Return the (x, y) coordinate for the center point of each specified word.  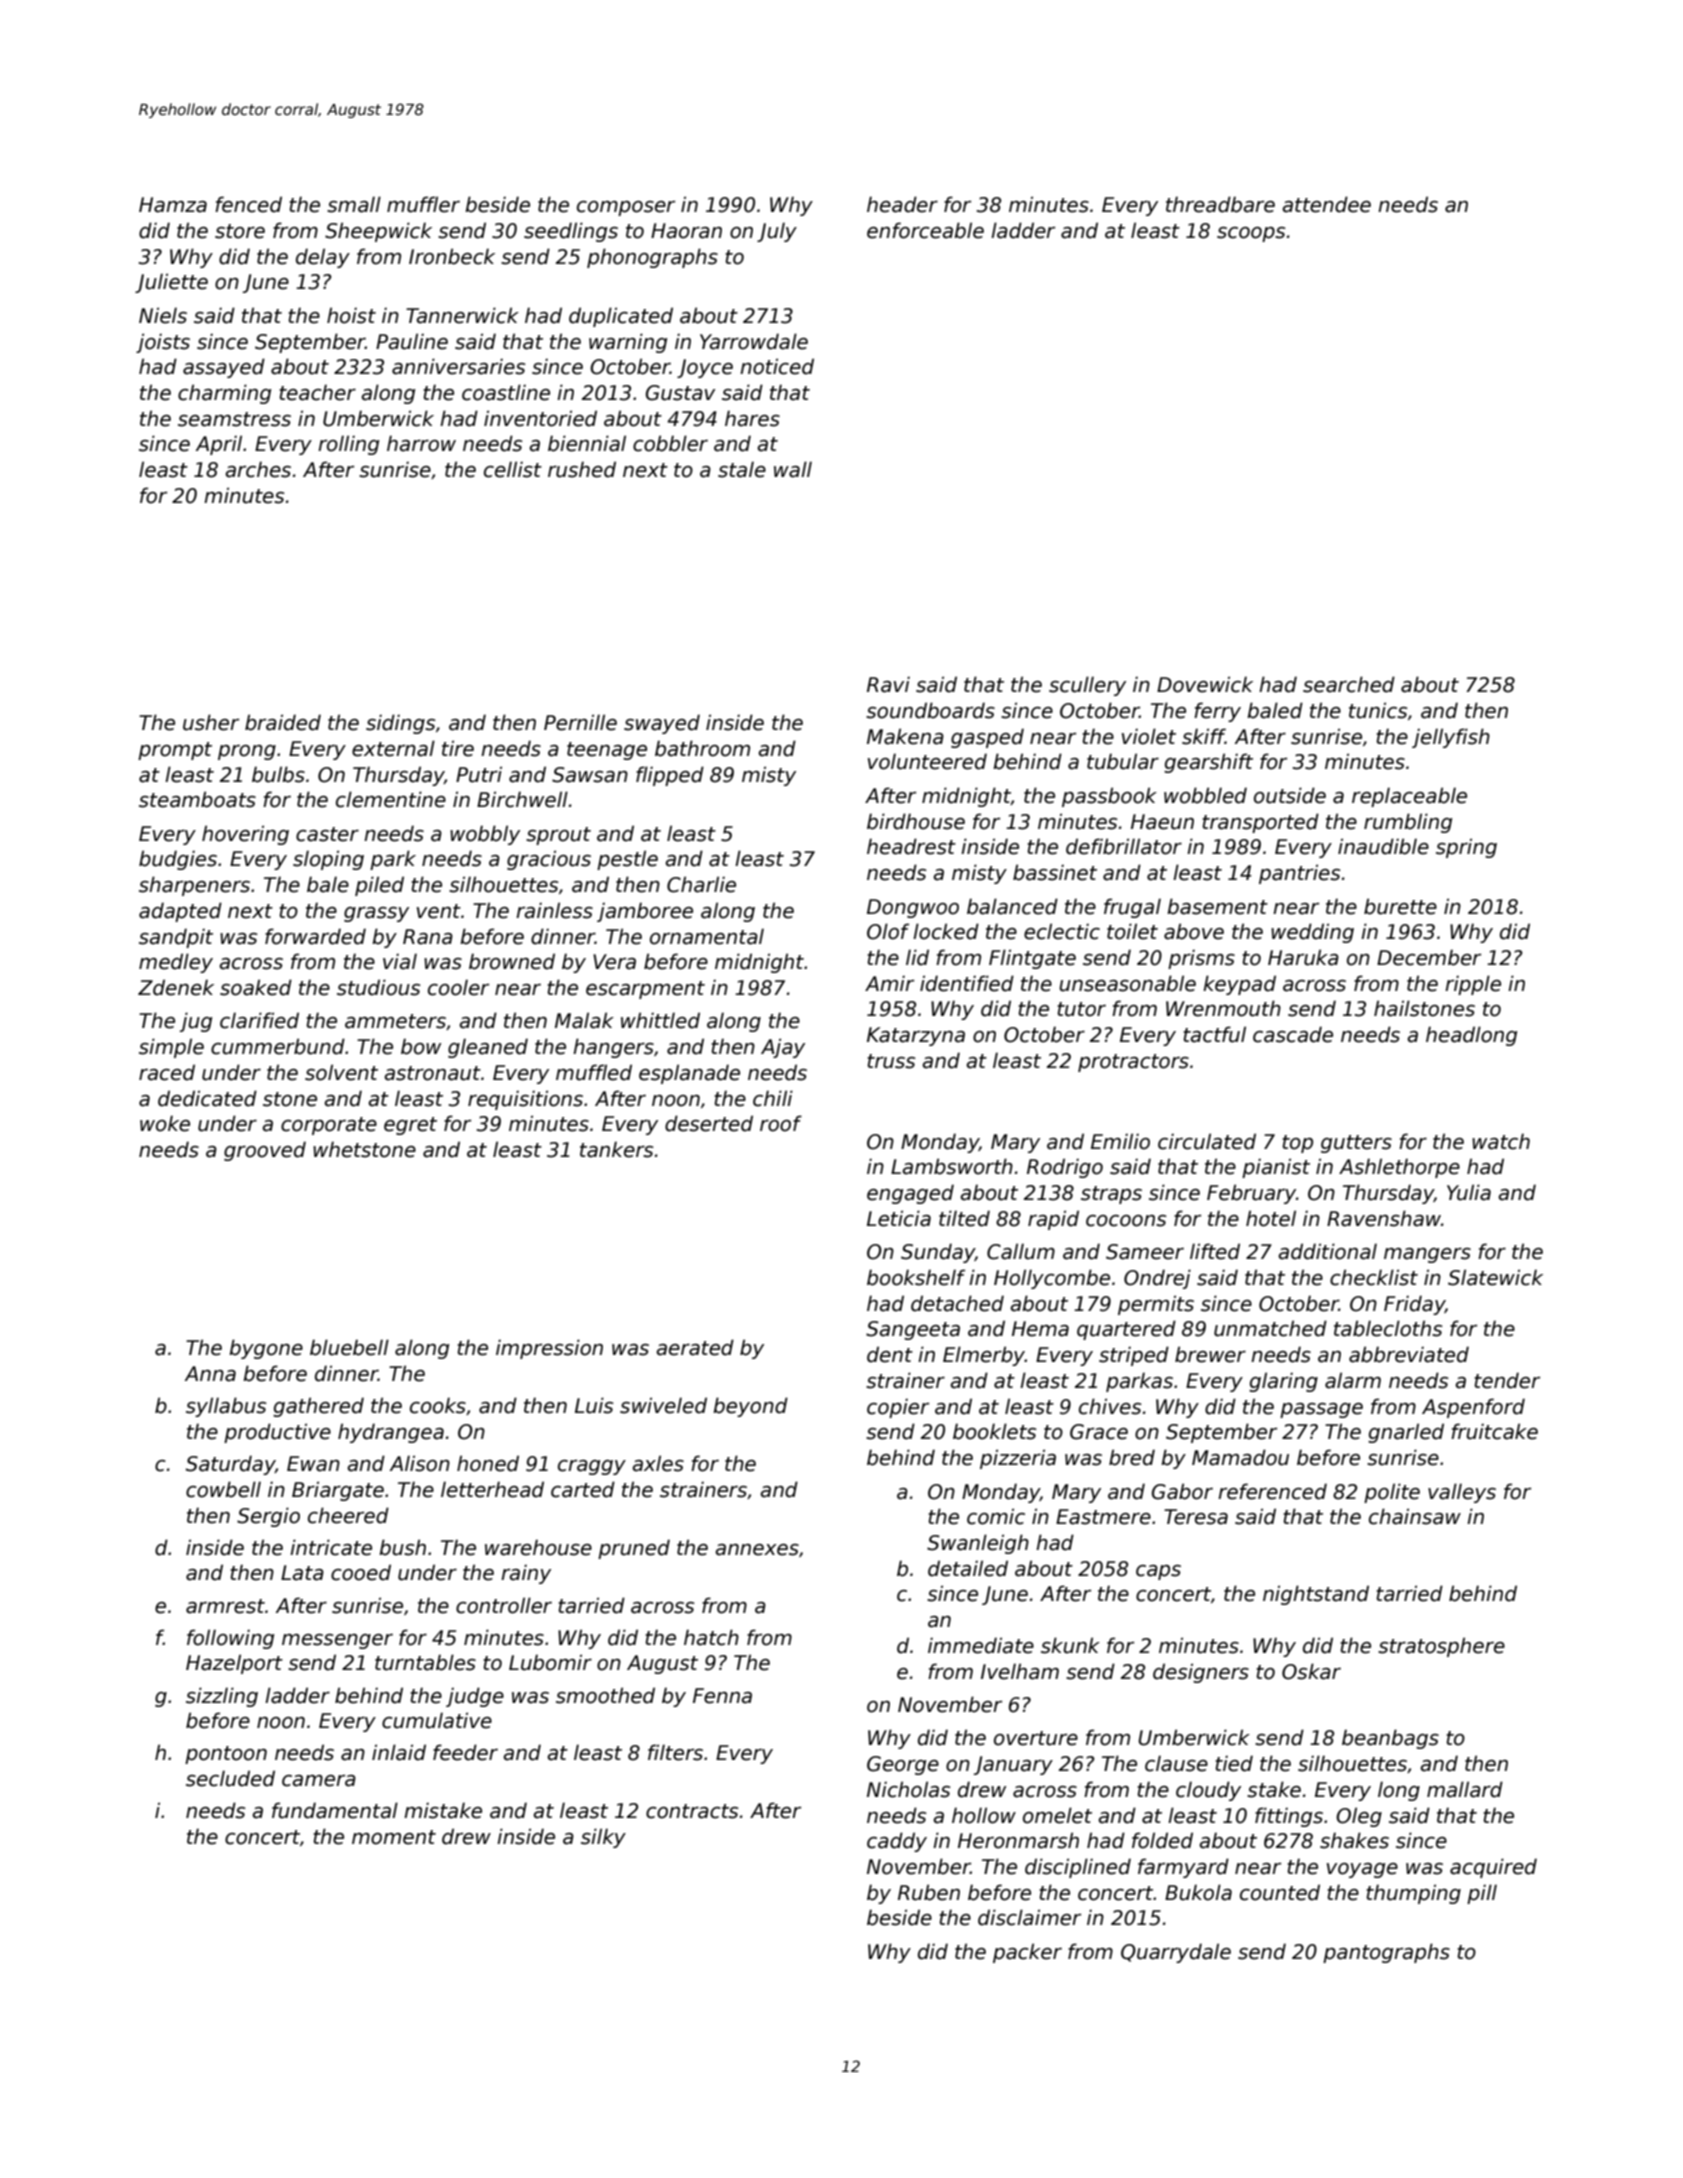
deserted (709, 1123)
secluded (230, 1778)
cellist (513, 469)
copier (898, 1408)
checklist (1374, 1277)
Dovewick (1205, 684)
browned (512, 961)
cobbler (670, 443)
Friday (1414, 1305)
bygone (266, 1349)
